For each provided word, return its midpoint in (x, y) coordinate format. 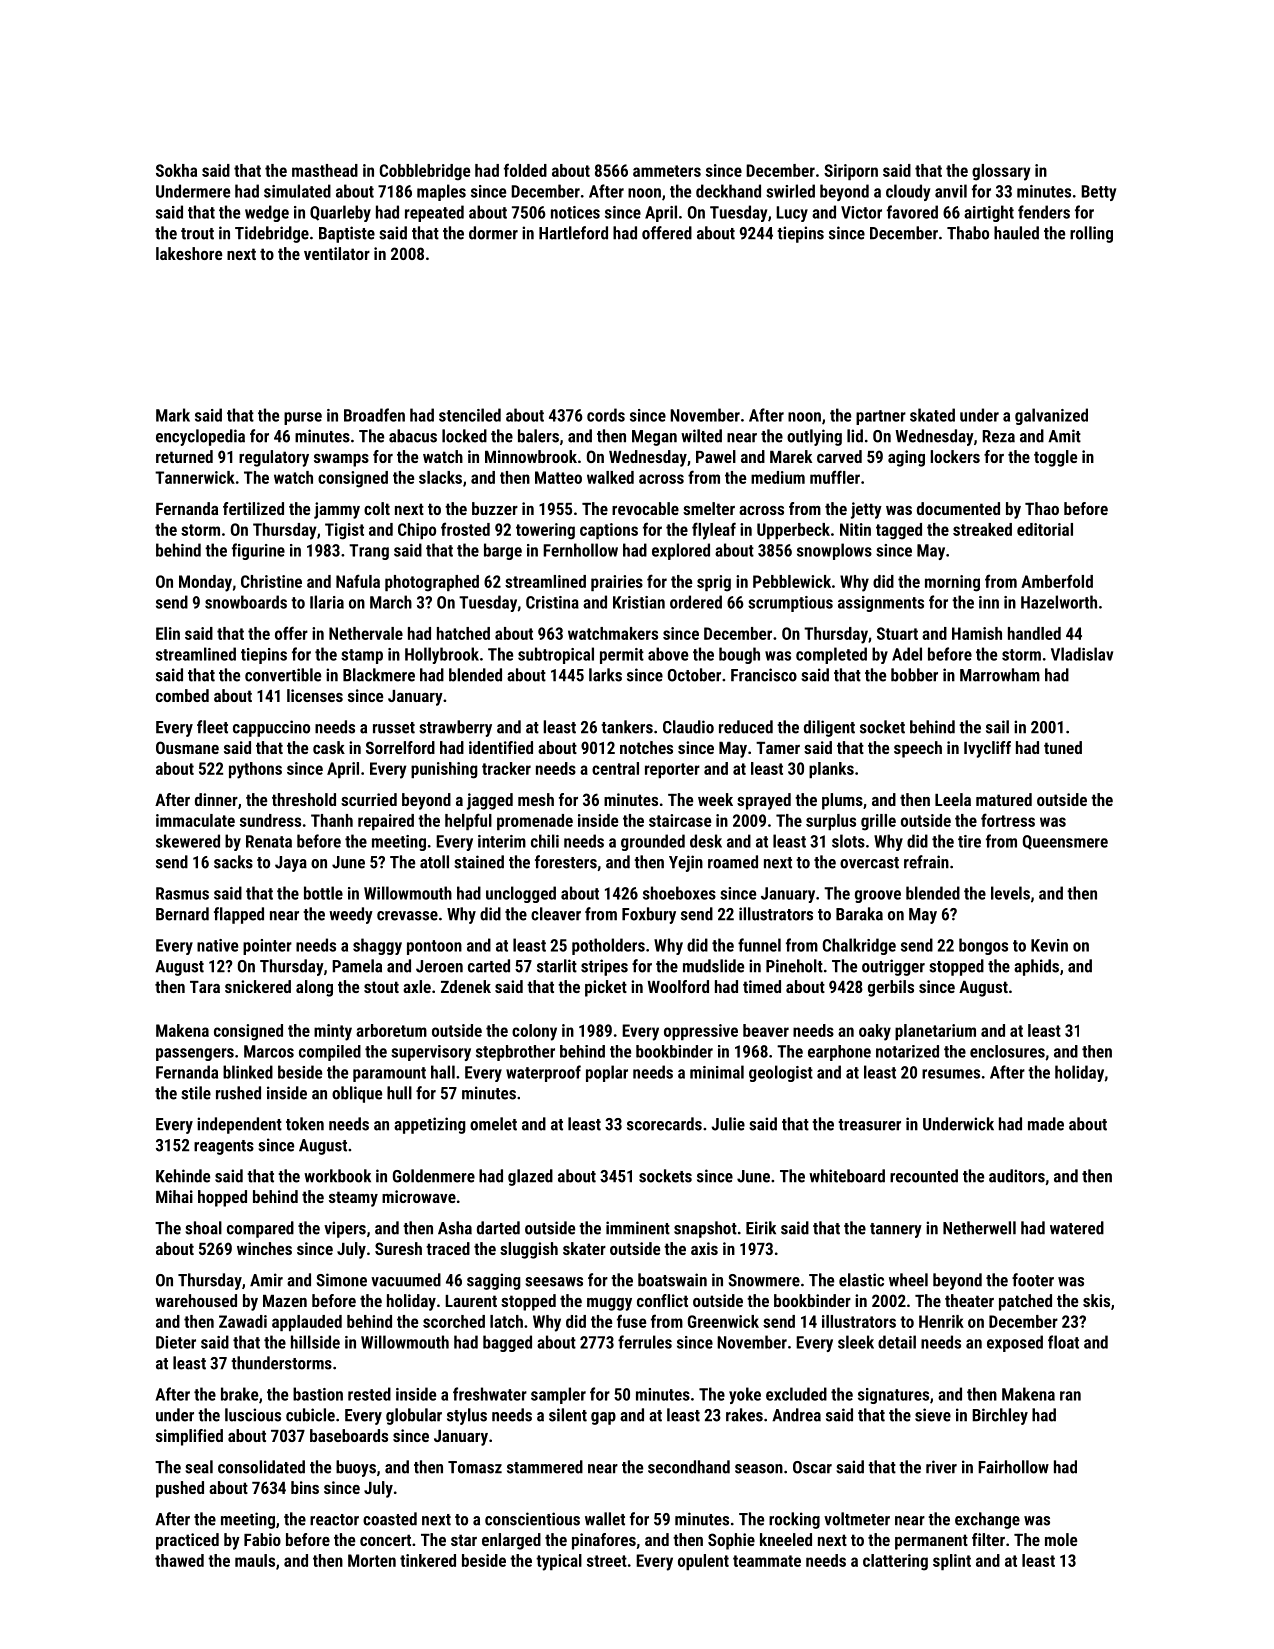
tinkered (428, 1560)
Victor (861, 212)
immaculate (195, 820)
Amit (1064, 436)
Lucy (792, 214)
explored (681, 551)
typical (559, 1562)
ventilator (337, 253)
